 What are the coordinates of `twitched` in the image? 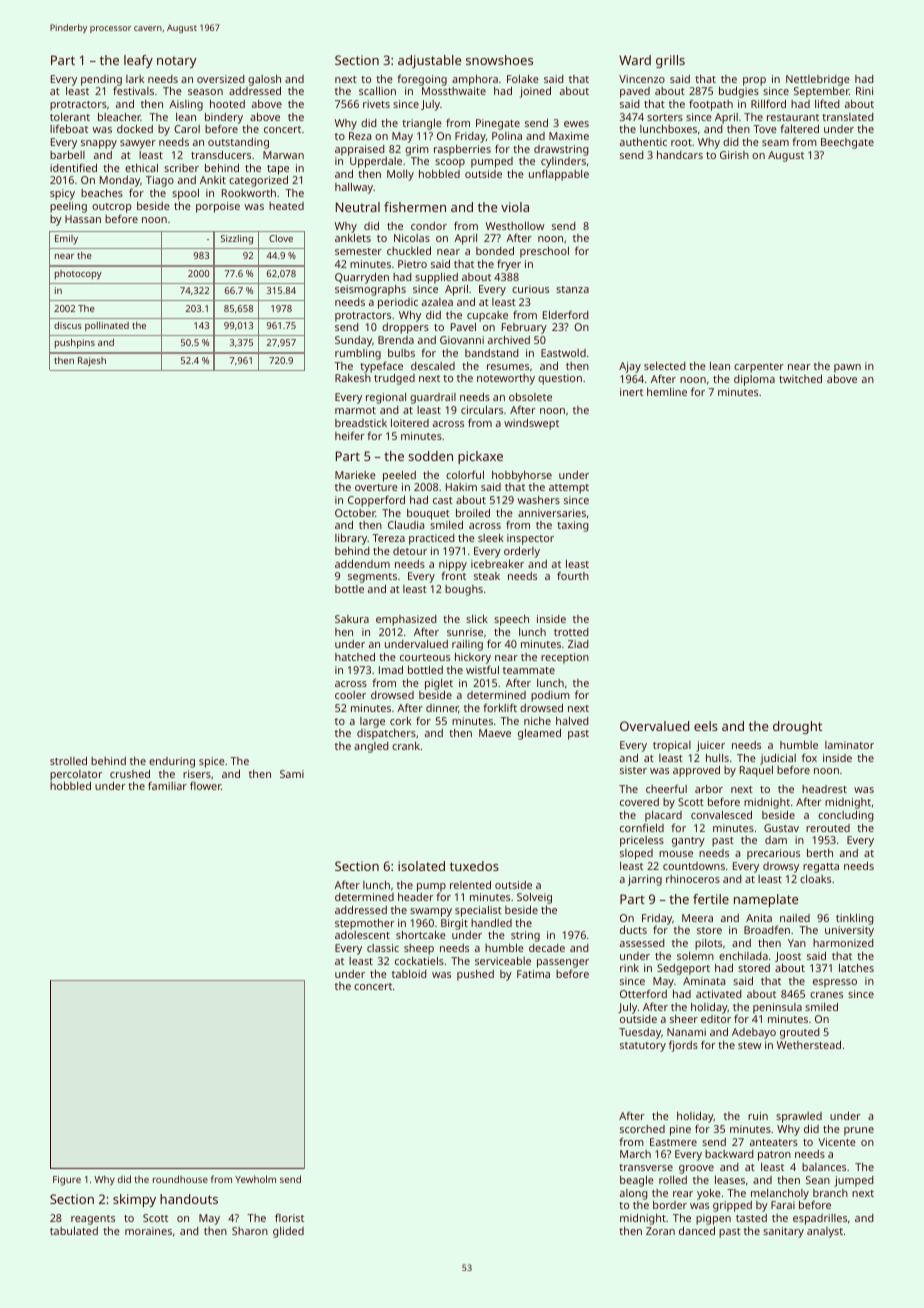 It's located at (800, 378).
